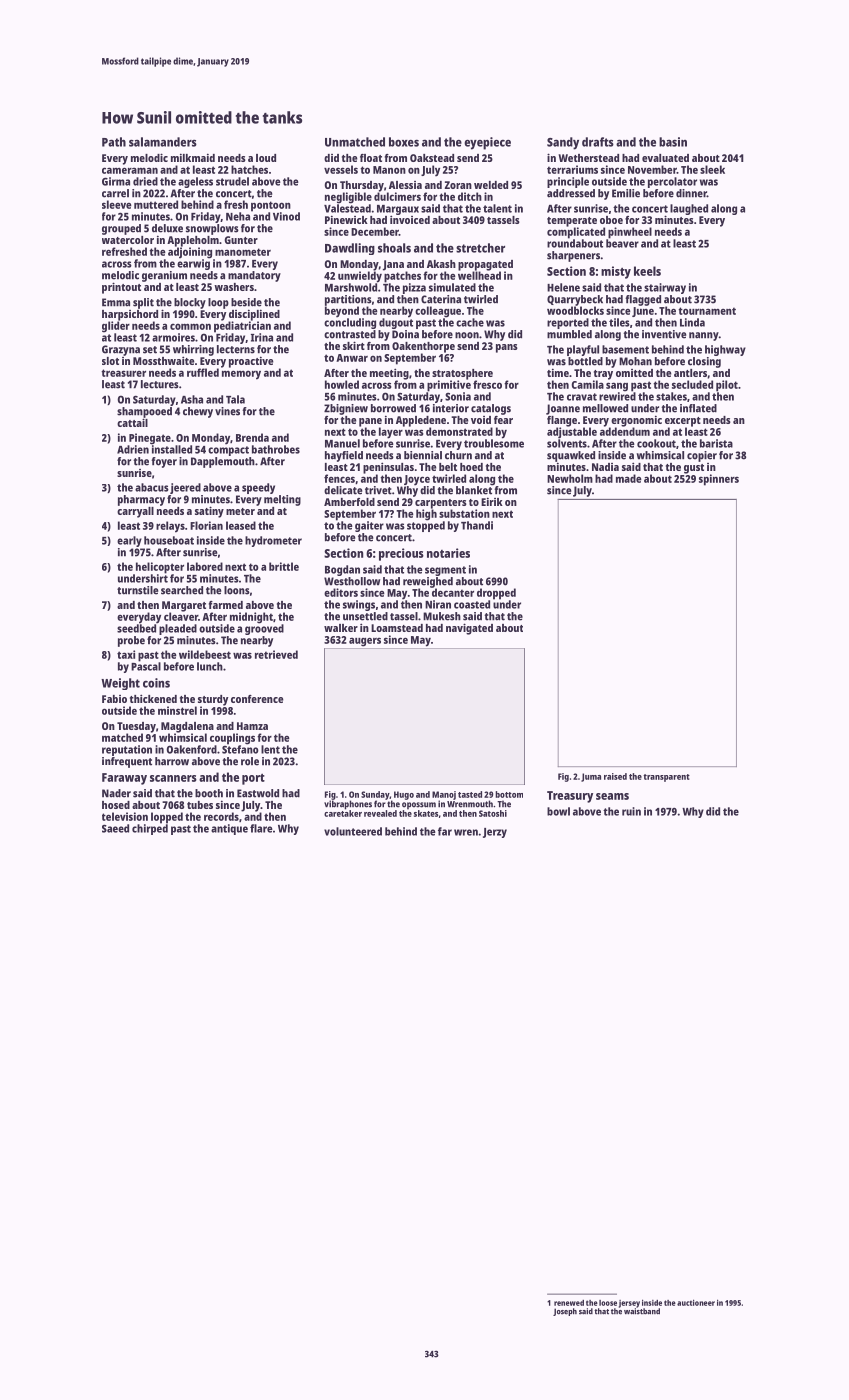 This image has height=1400, width=849. I want to click on chirped, so click(150, 829).
